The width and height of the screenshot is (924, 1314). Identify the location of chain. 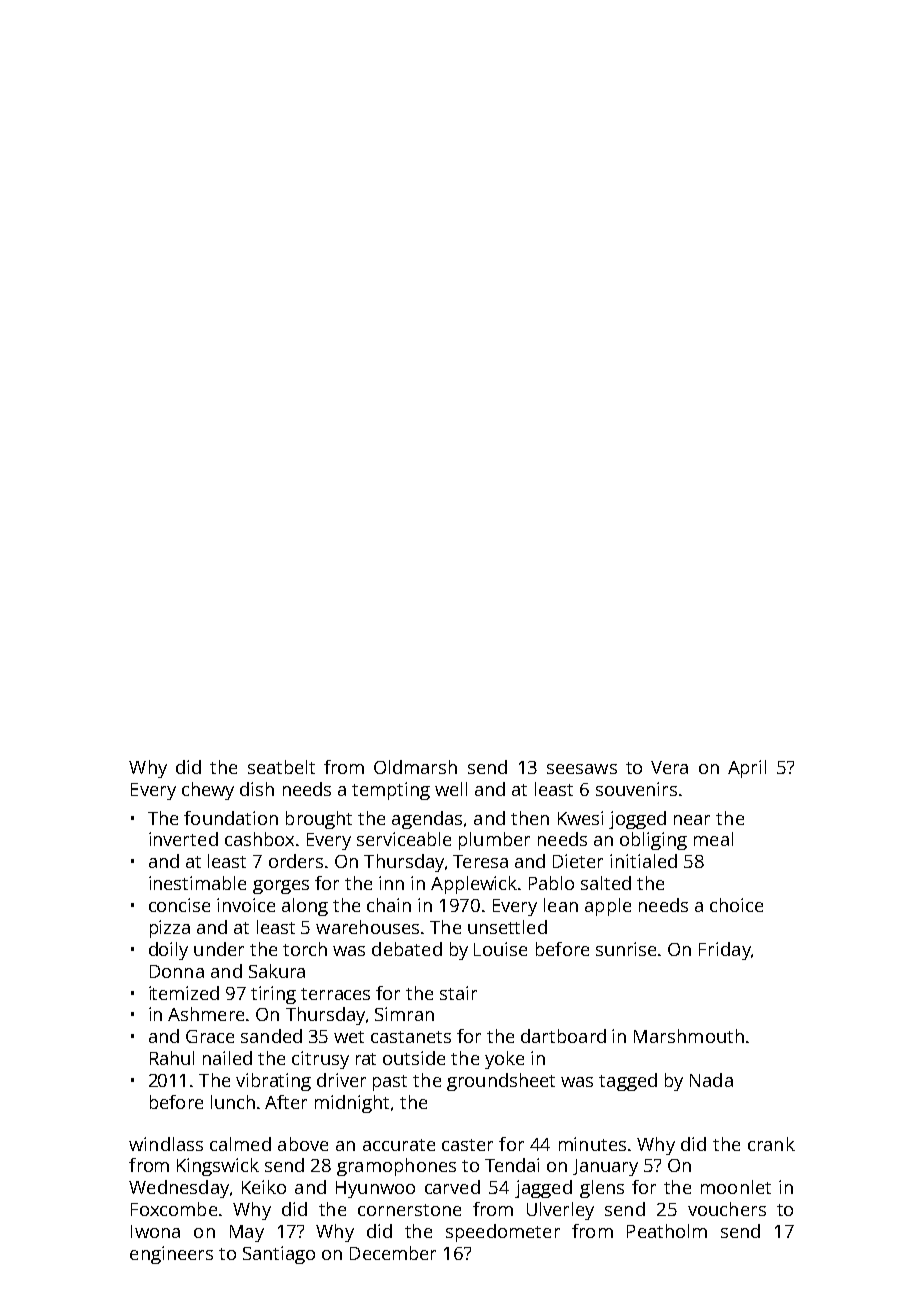
(389, 905).
